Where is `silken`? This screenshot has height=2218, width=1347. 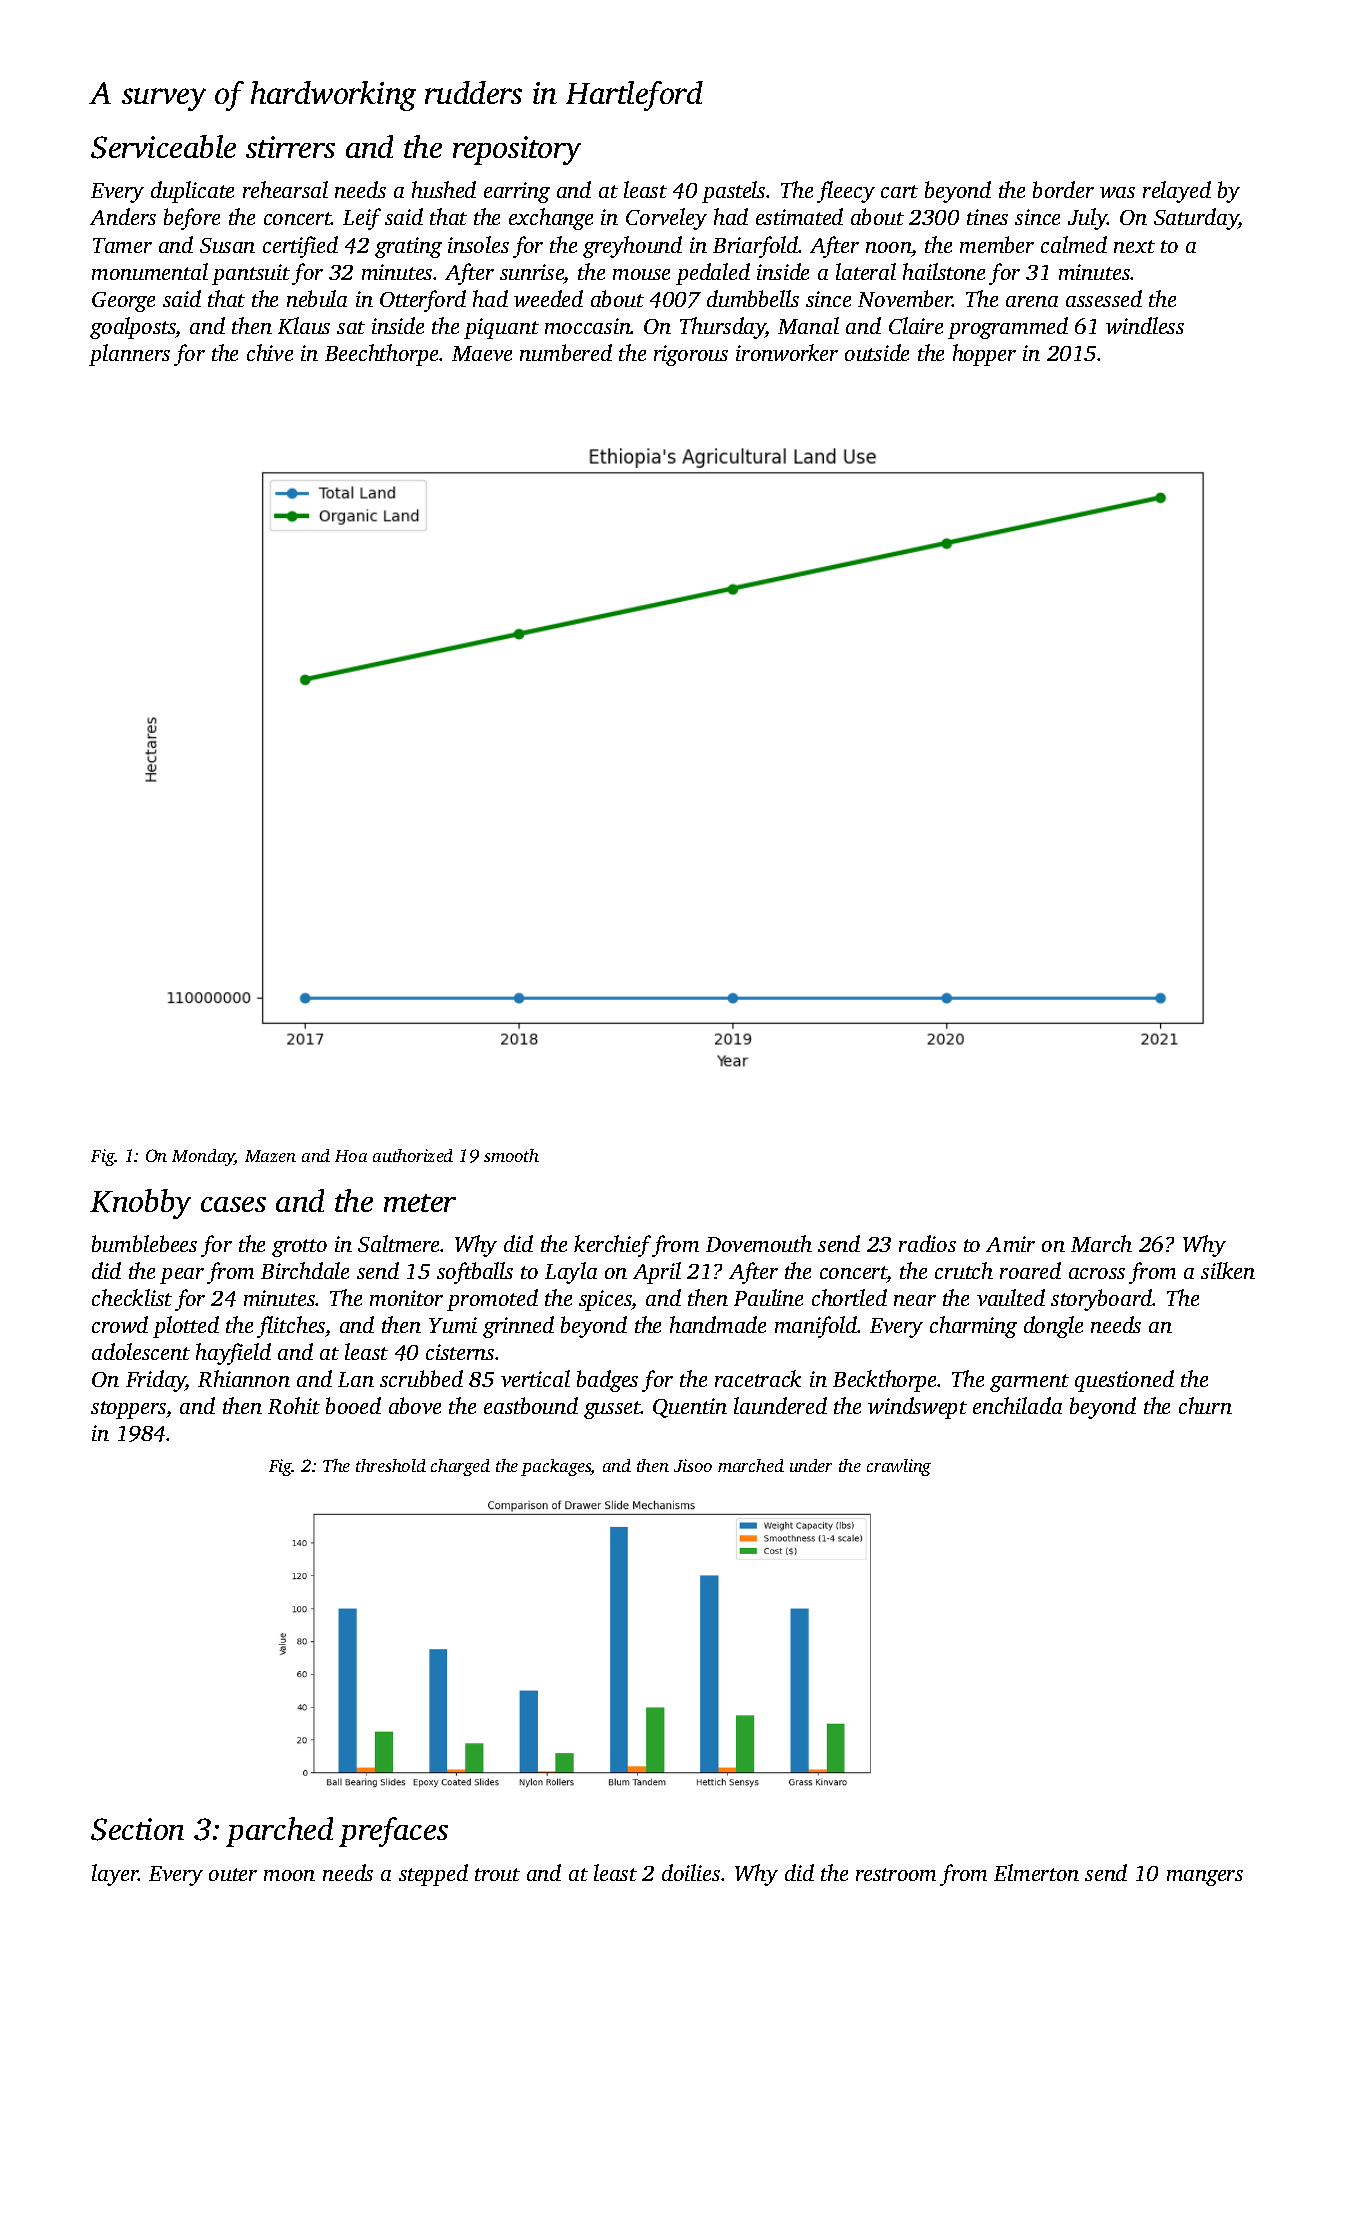 silken is located at coordinates (1228, 1270).
